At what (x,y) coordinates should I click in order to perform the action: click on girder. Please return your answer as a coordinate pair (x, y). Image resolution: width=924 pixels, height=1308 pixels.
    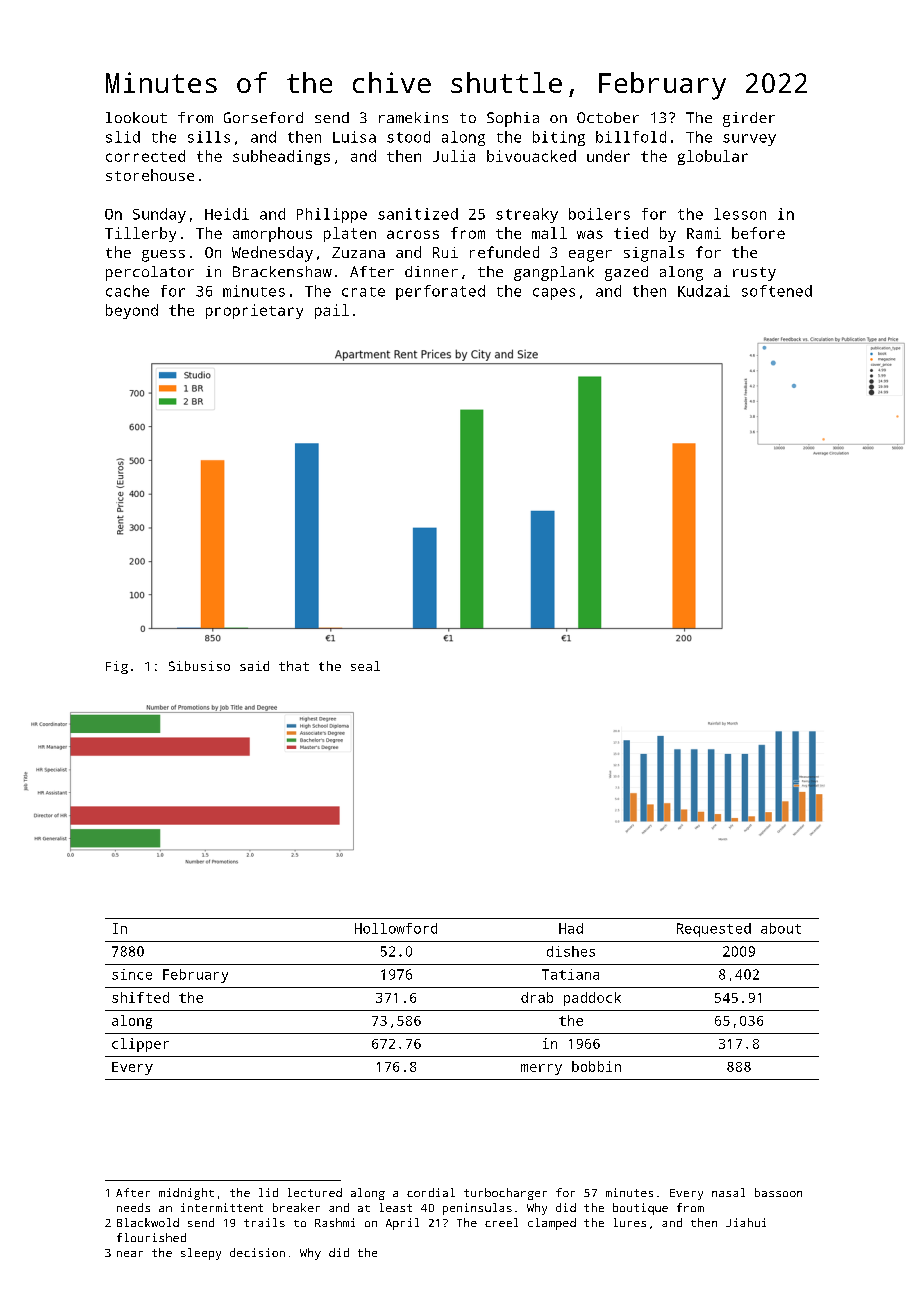
    Looking at the image, I should click on (749, 119).
